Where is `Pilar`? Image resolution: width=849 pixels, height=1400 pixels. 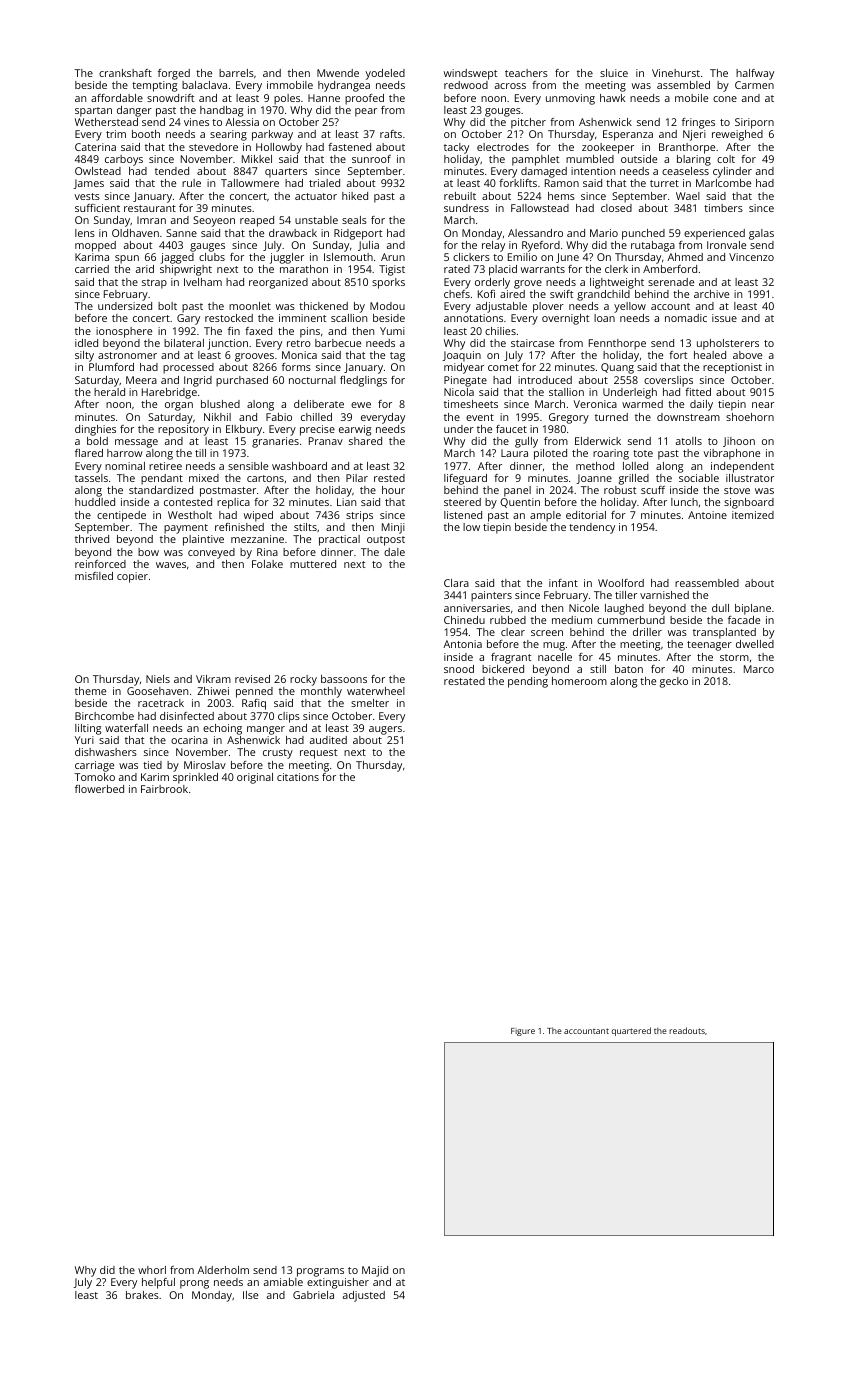
Pilar is located at coordinates (357, 478).
